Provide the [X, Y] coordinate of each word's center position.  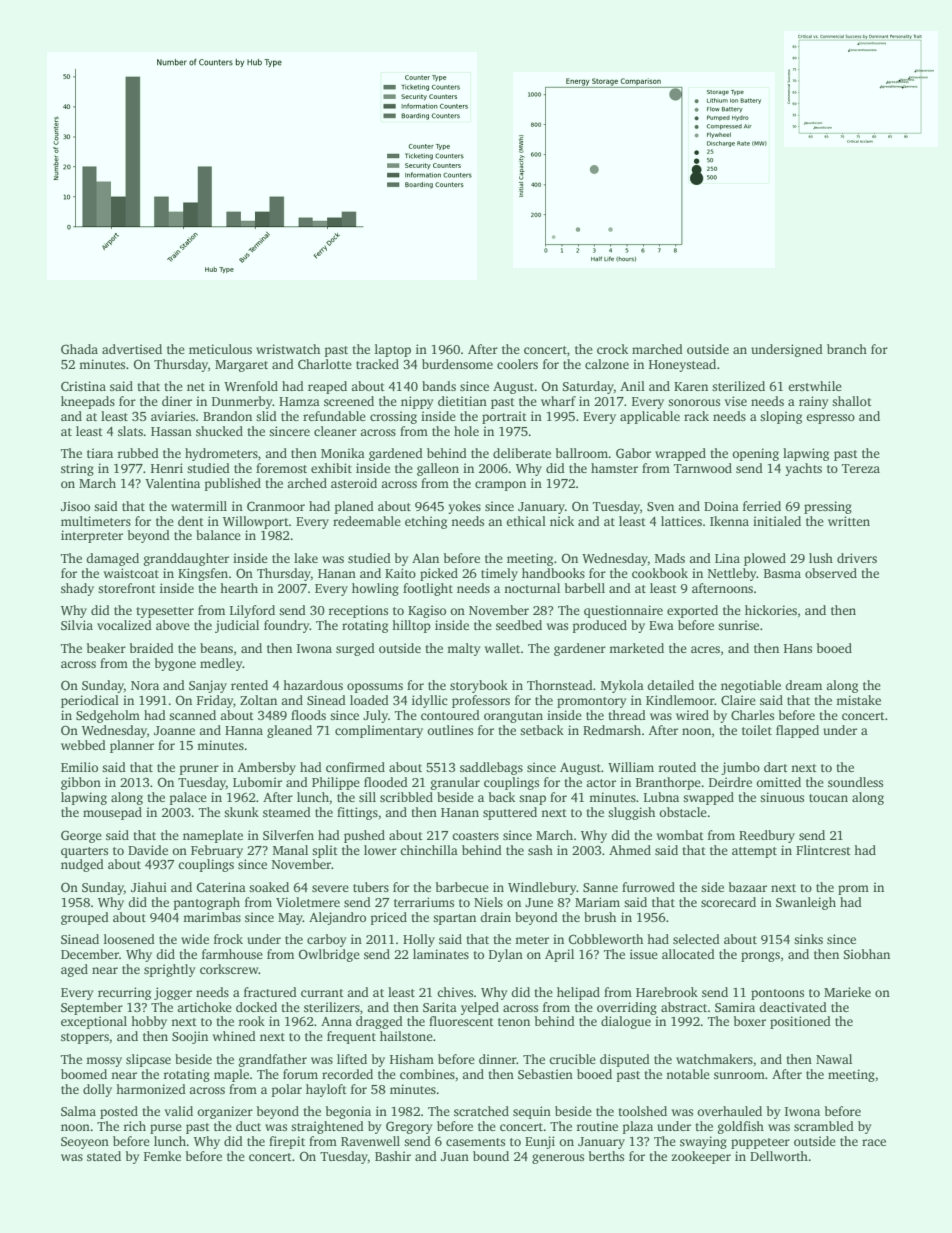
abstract [684, 1007]
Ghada [79, 349]
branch [847, 349]
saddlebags [491, 768]
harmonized [151, 1089]
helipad [578, 993]
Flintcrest [823, 850]
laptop [393, 350]
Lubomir [257, 782]
